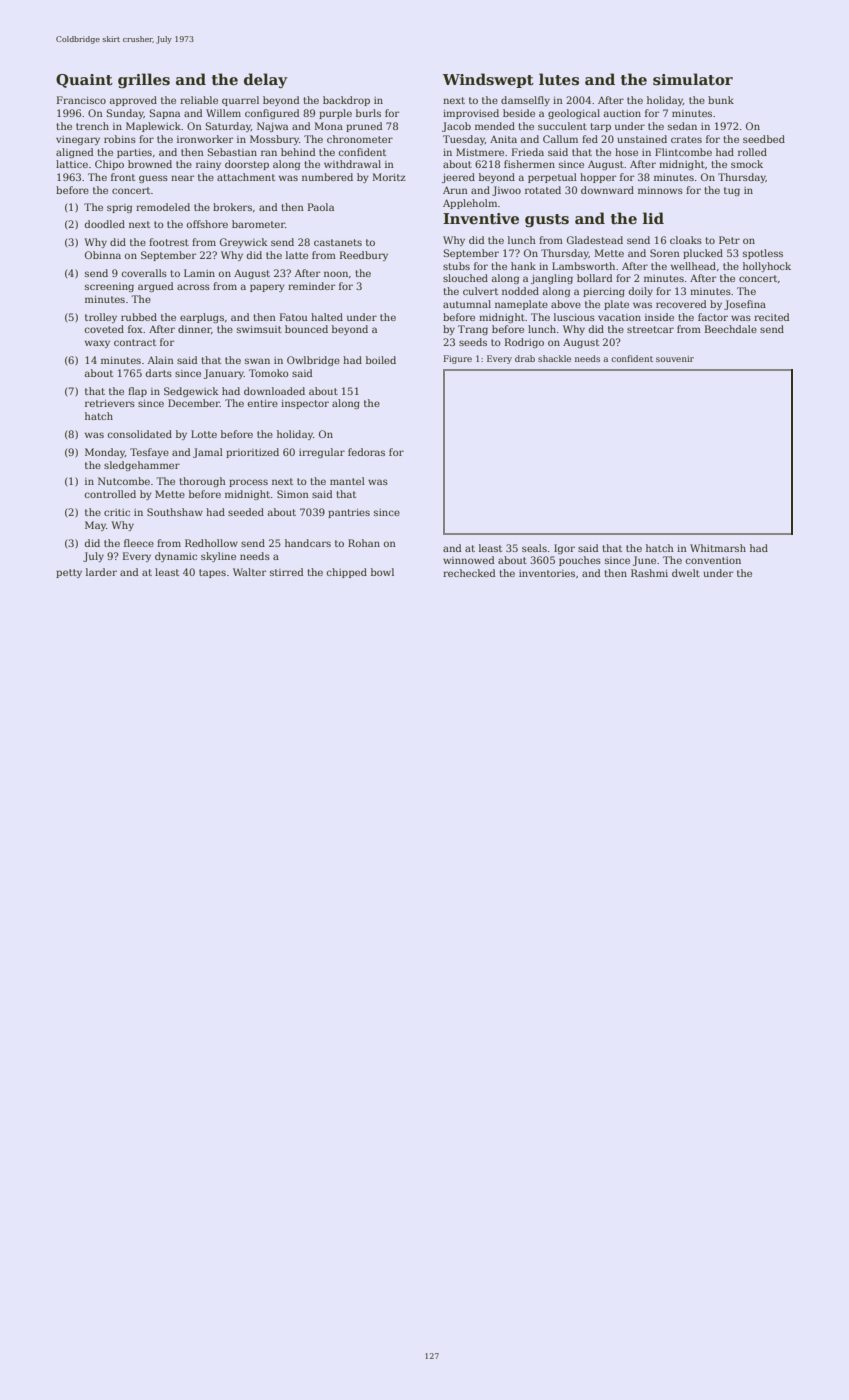  Describe the element at coordinates (649, 573) in the screenshot. I see `Rashmi` at that location.
